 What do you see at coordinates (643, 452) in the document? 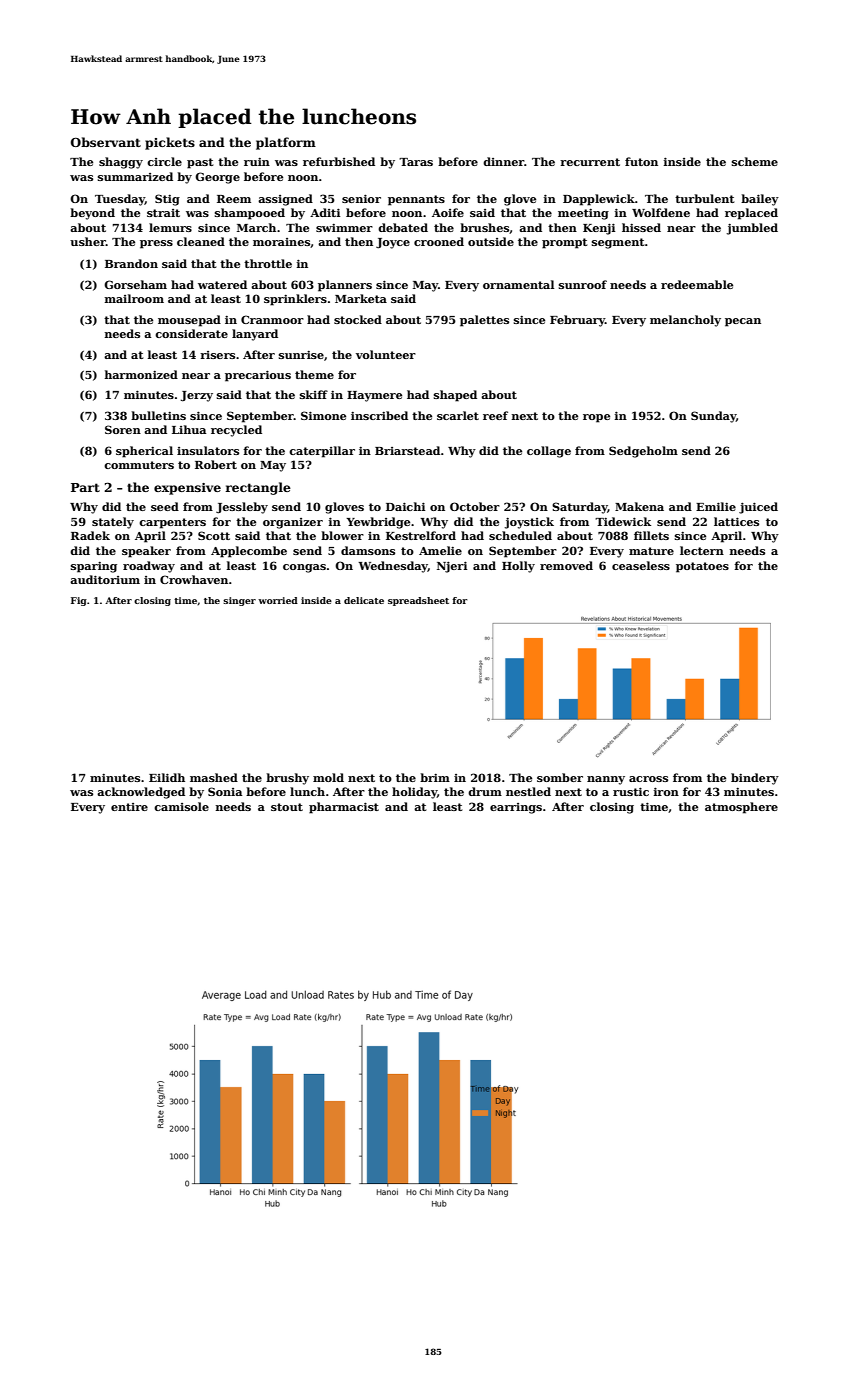
I see `Sedgeholm` at bounding box center [643, 452].
